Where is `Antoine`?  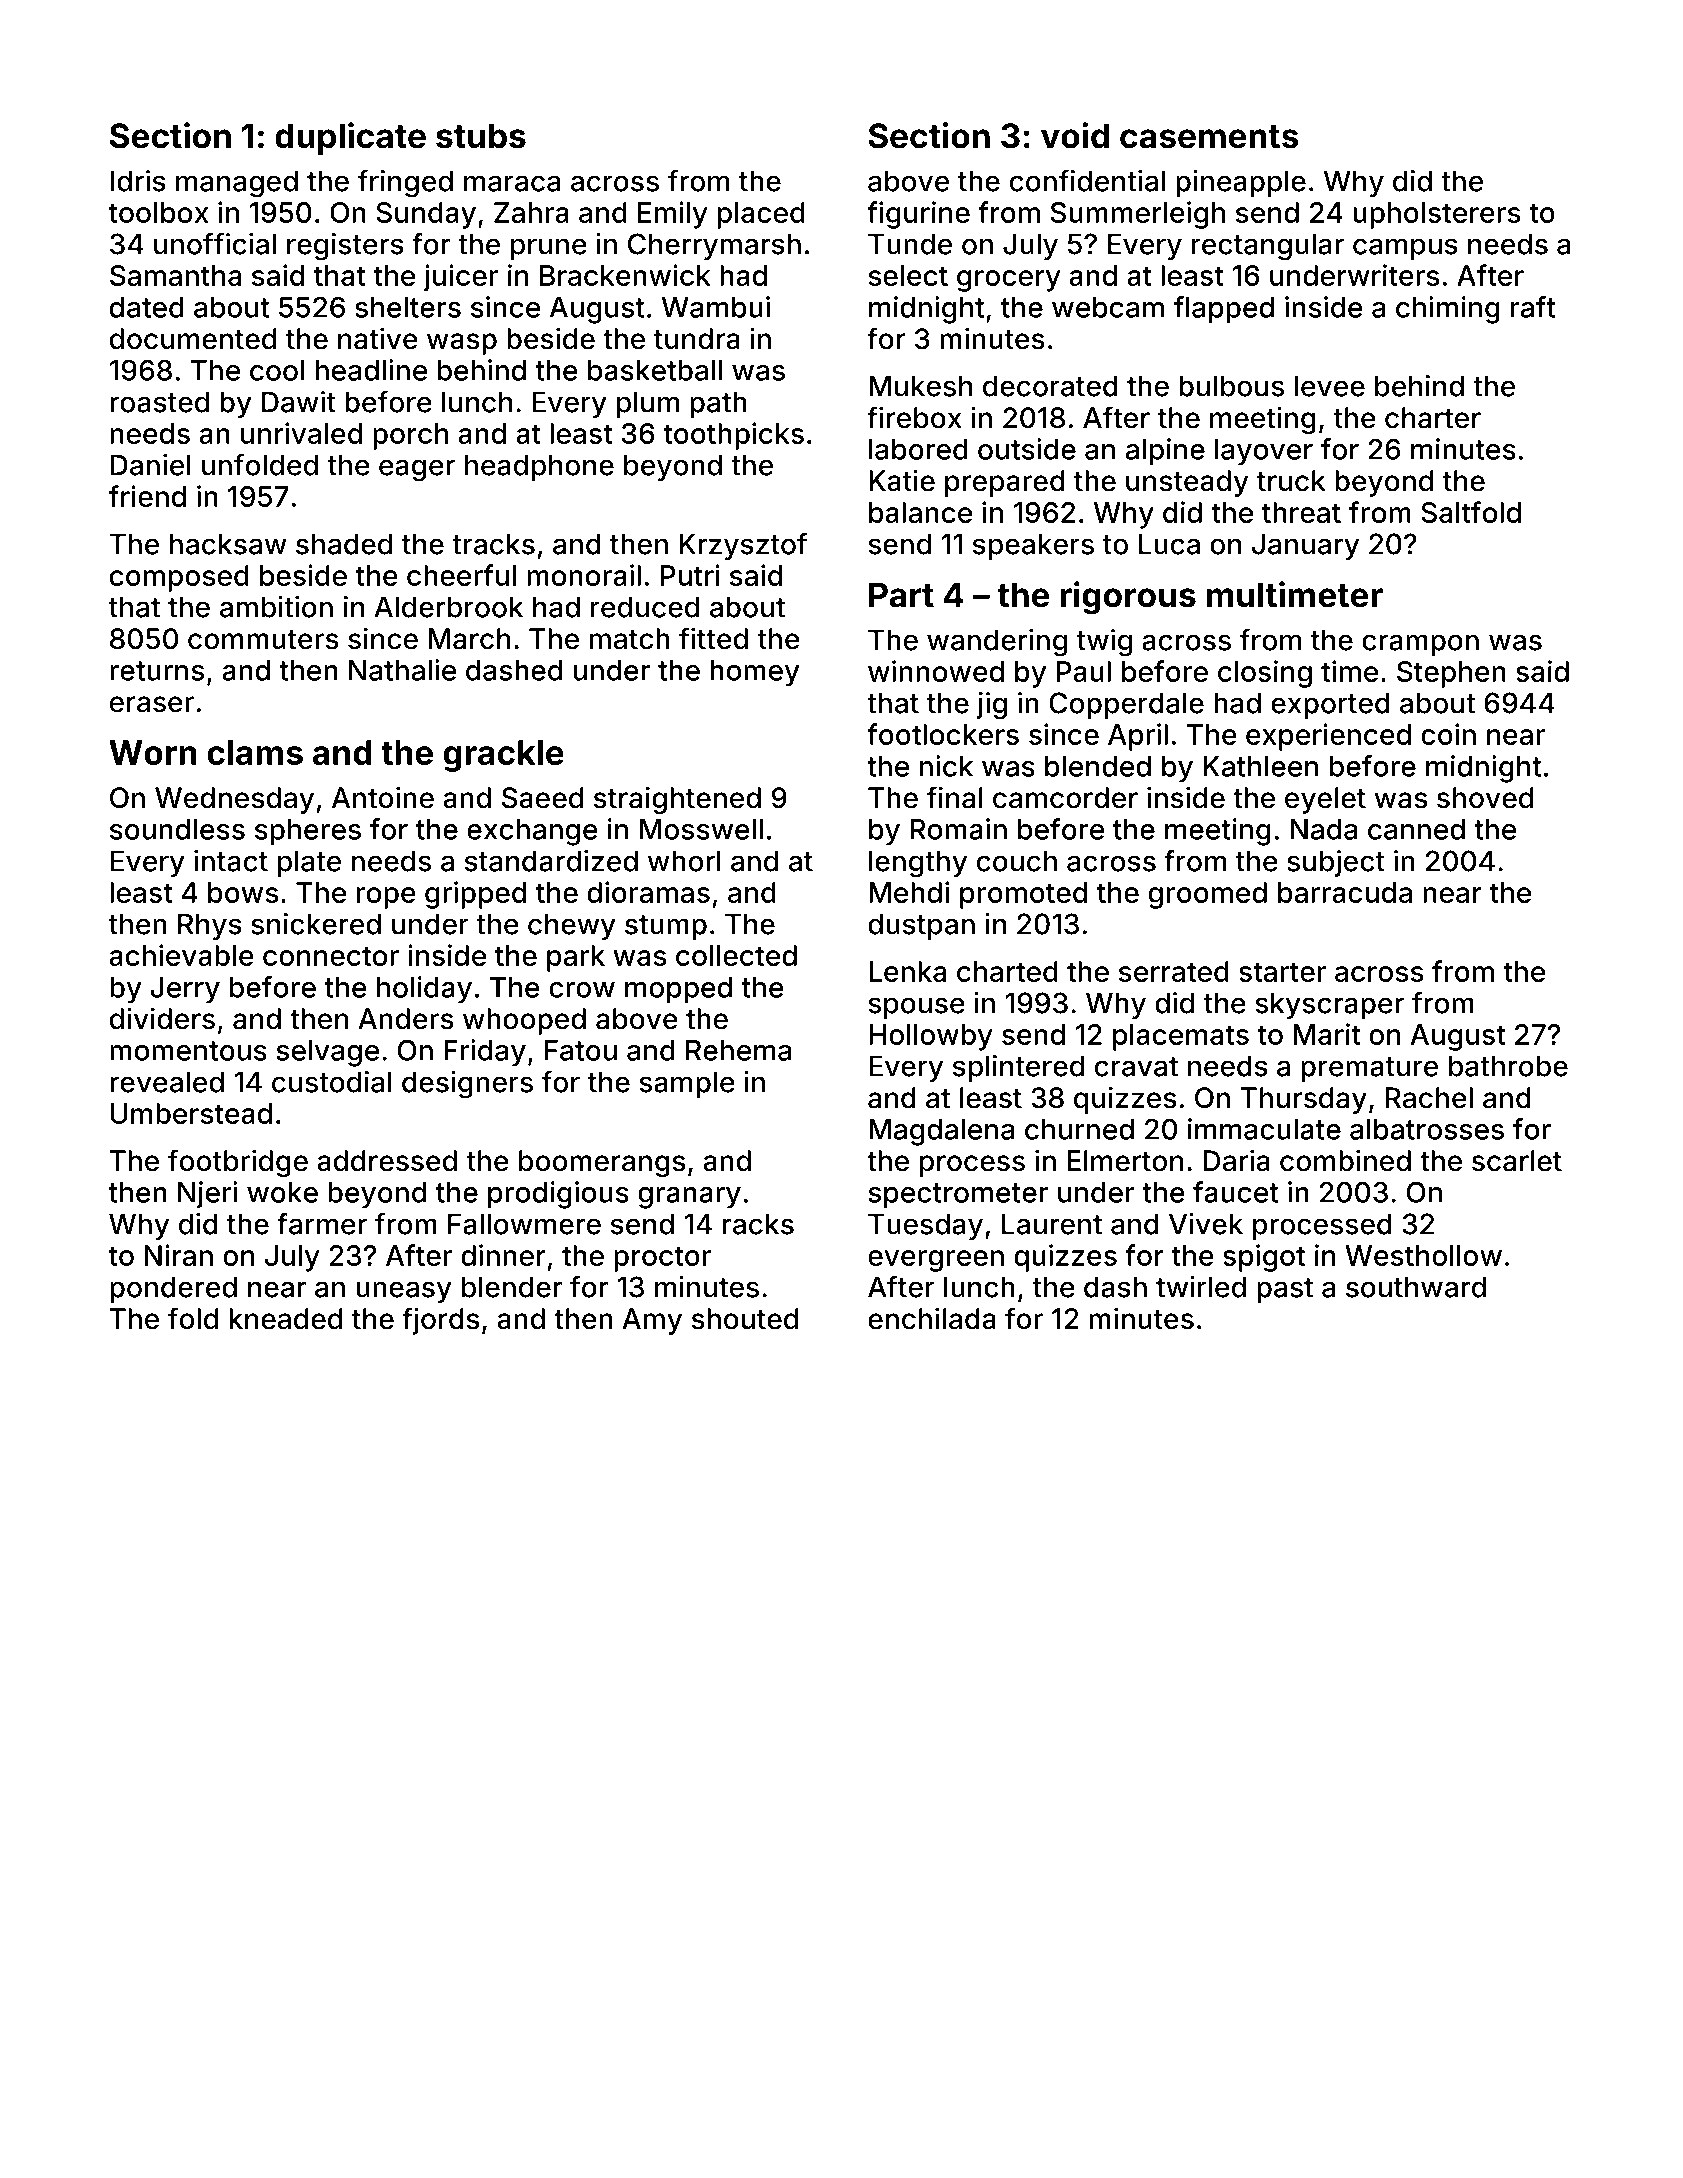
Antoine is located at coordinates (383, 797).
